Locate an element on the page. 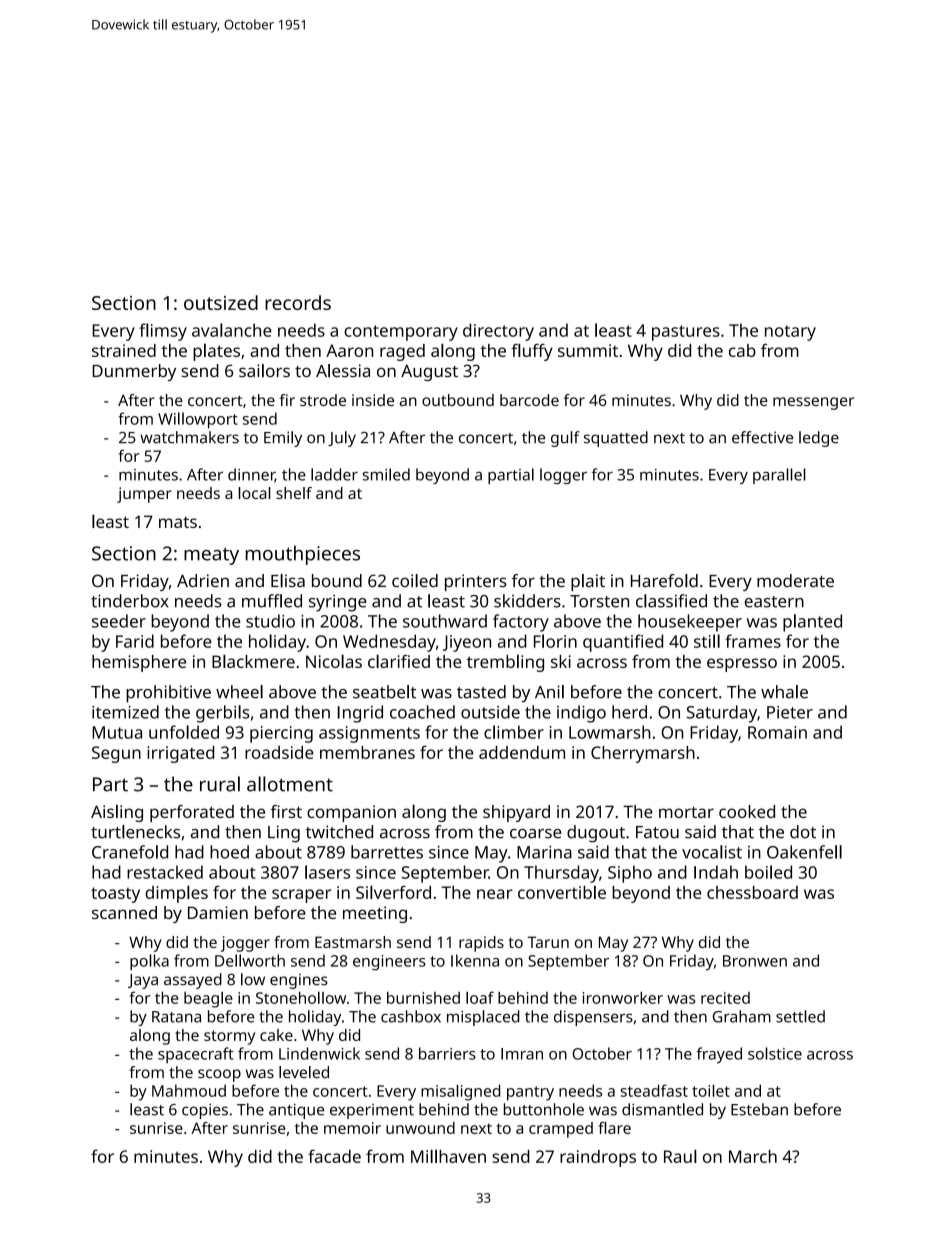 The width and height of the page is (952, 1233). contemporary is located at coordinates (401, 333).
